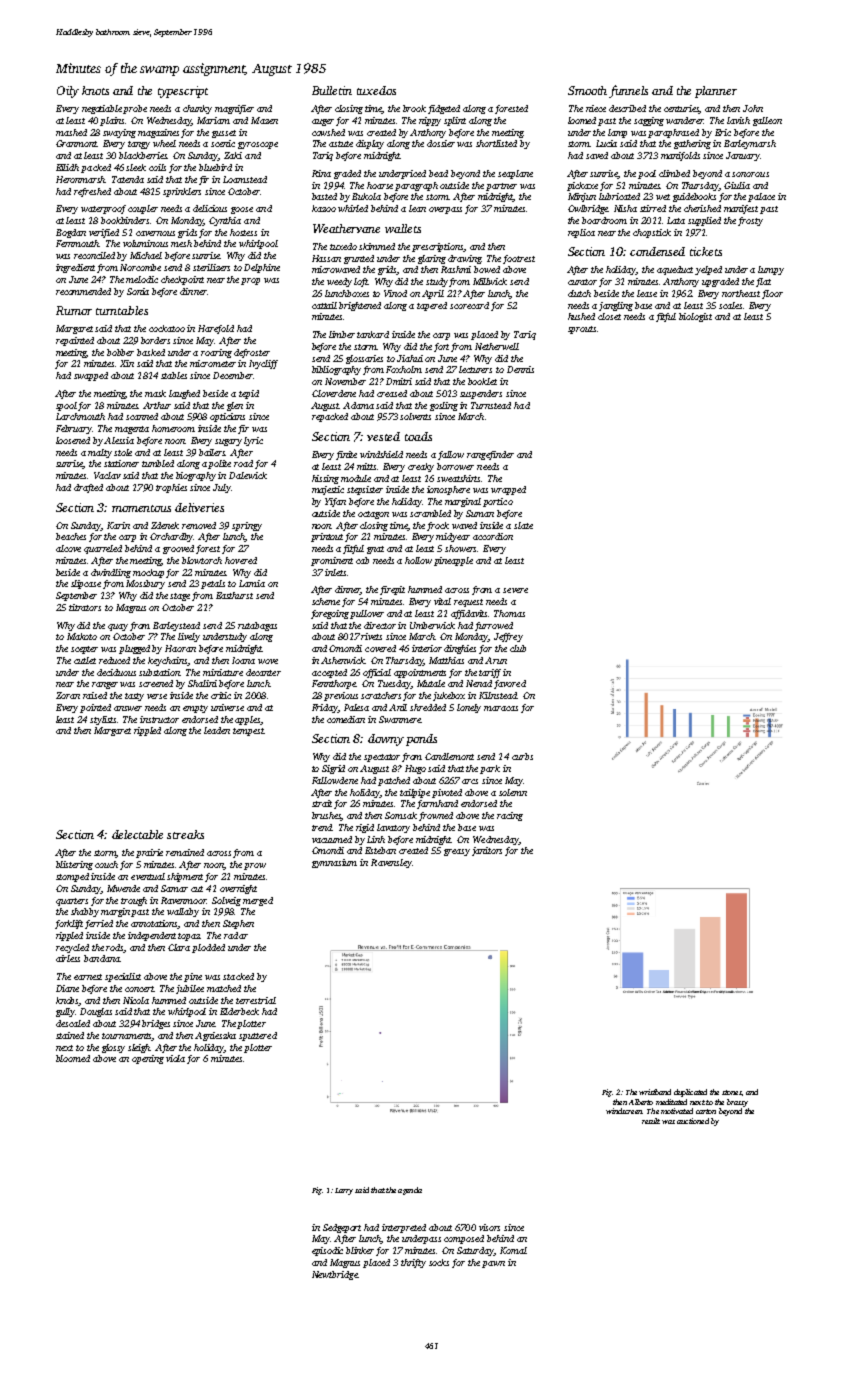 This document has height=1400, width=849. Describe the element at coordinates (331, 614) in the document. I see `foregoing` at that location.
